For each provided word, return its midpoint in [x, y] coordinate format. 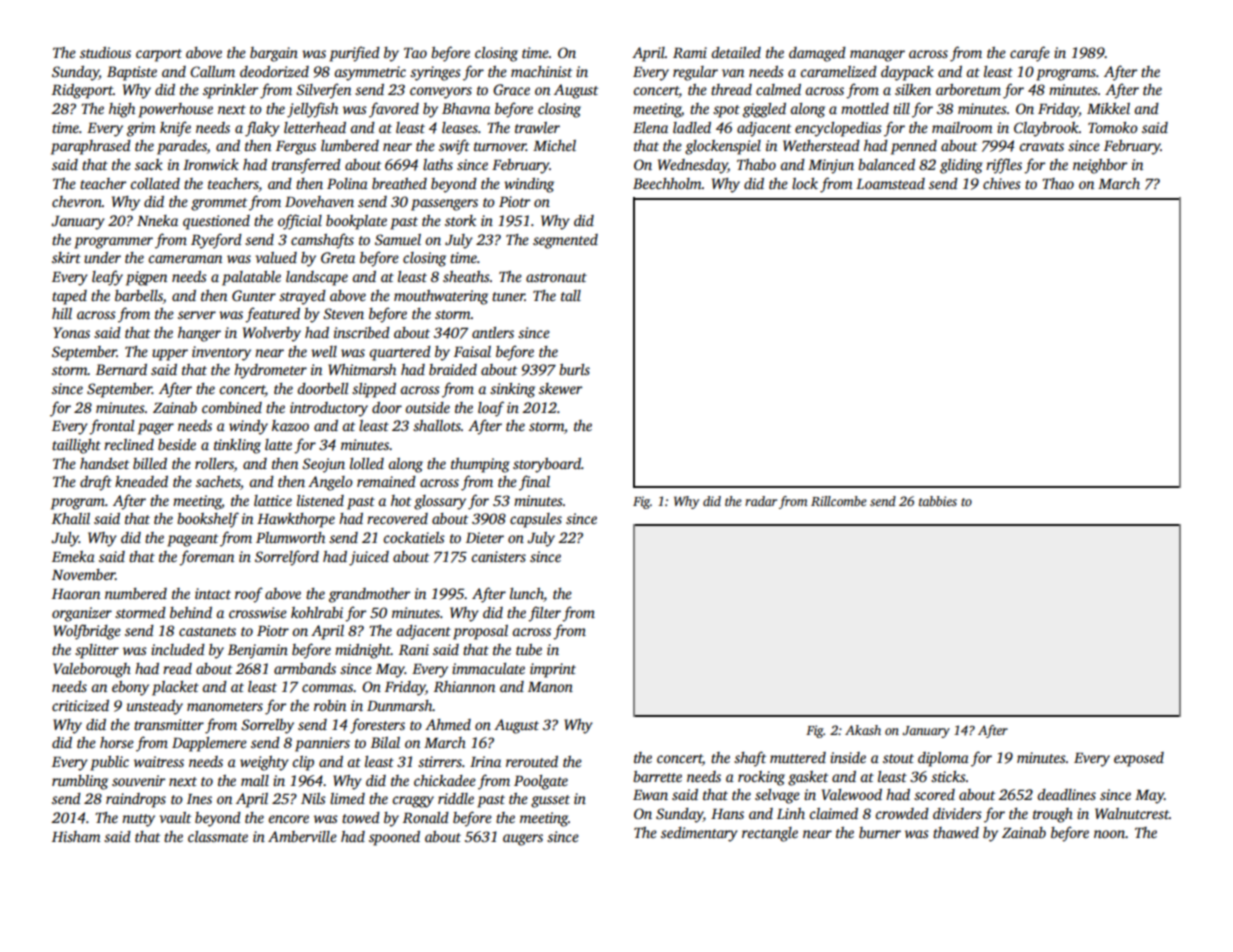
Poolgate [541, 782]
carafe [1030, 54]
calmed [778, 89]
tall [571, 295]
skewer [560, 388]
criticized [80, 705]
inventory [221, 353]
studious [105, 52]
